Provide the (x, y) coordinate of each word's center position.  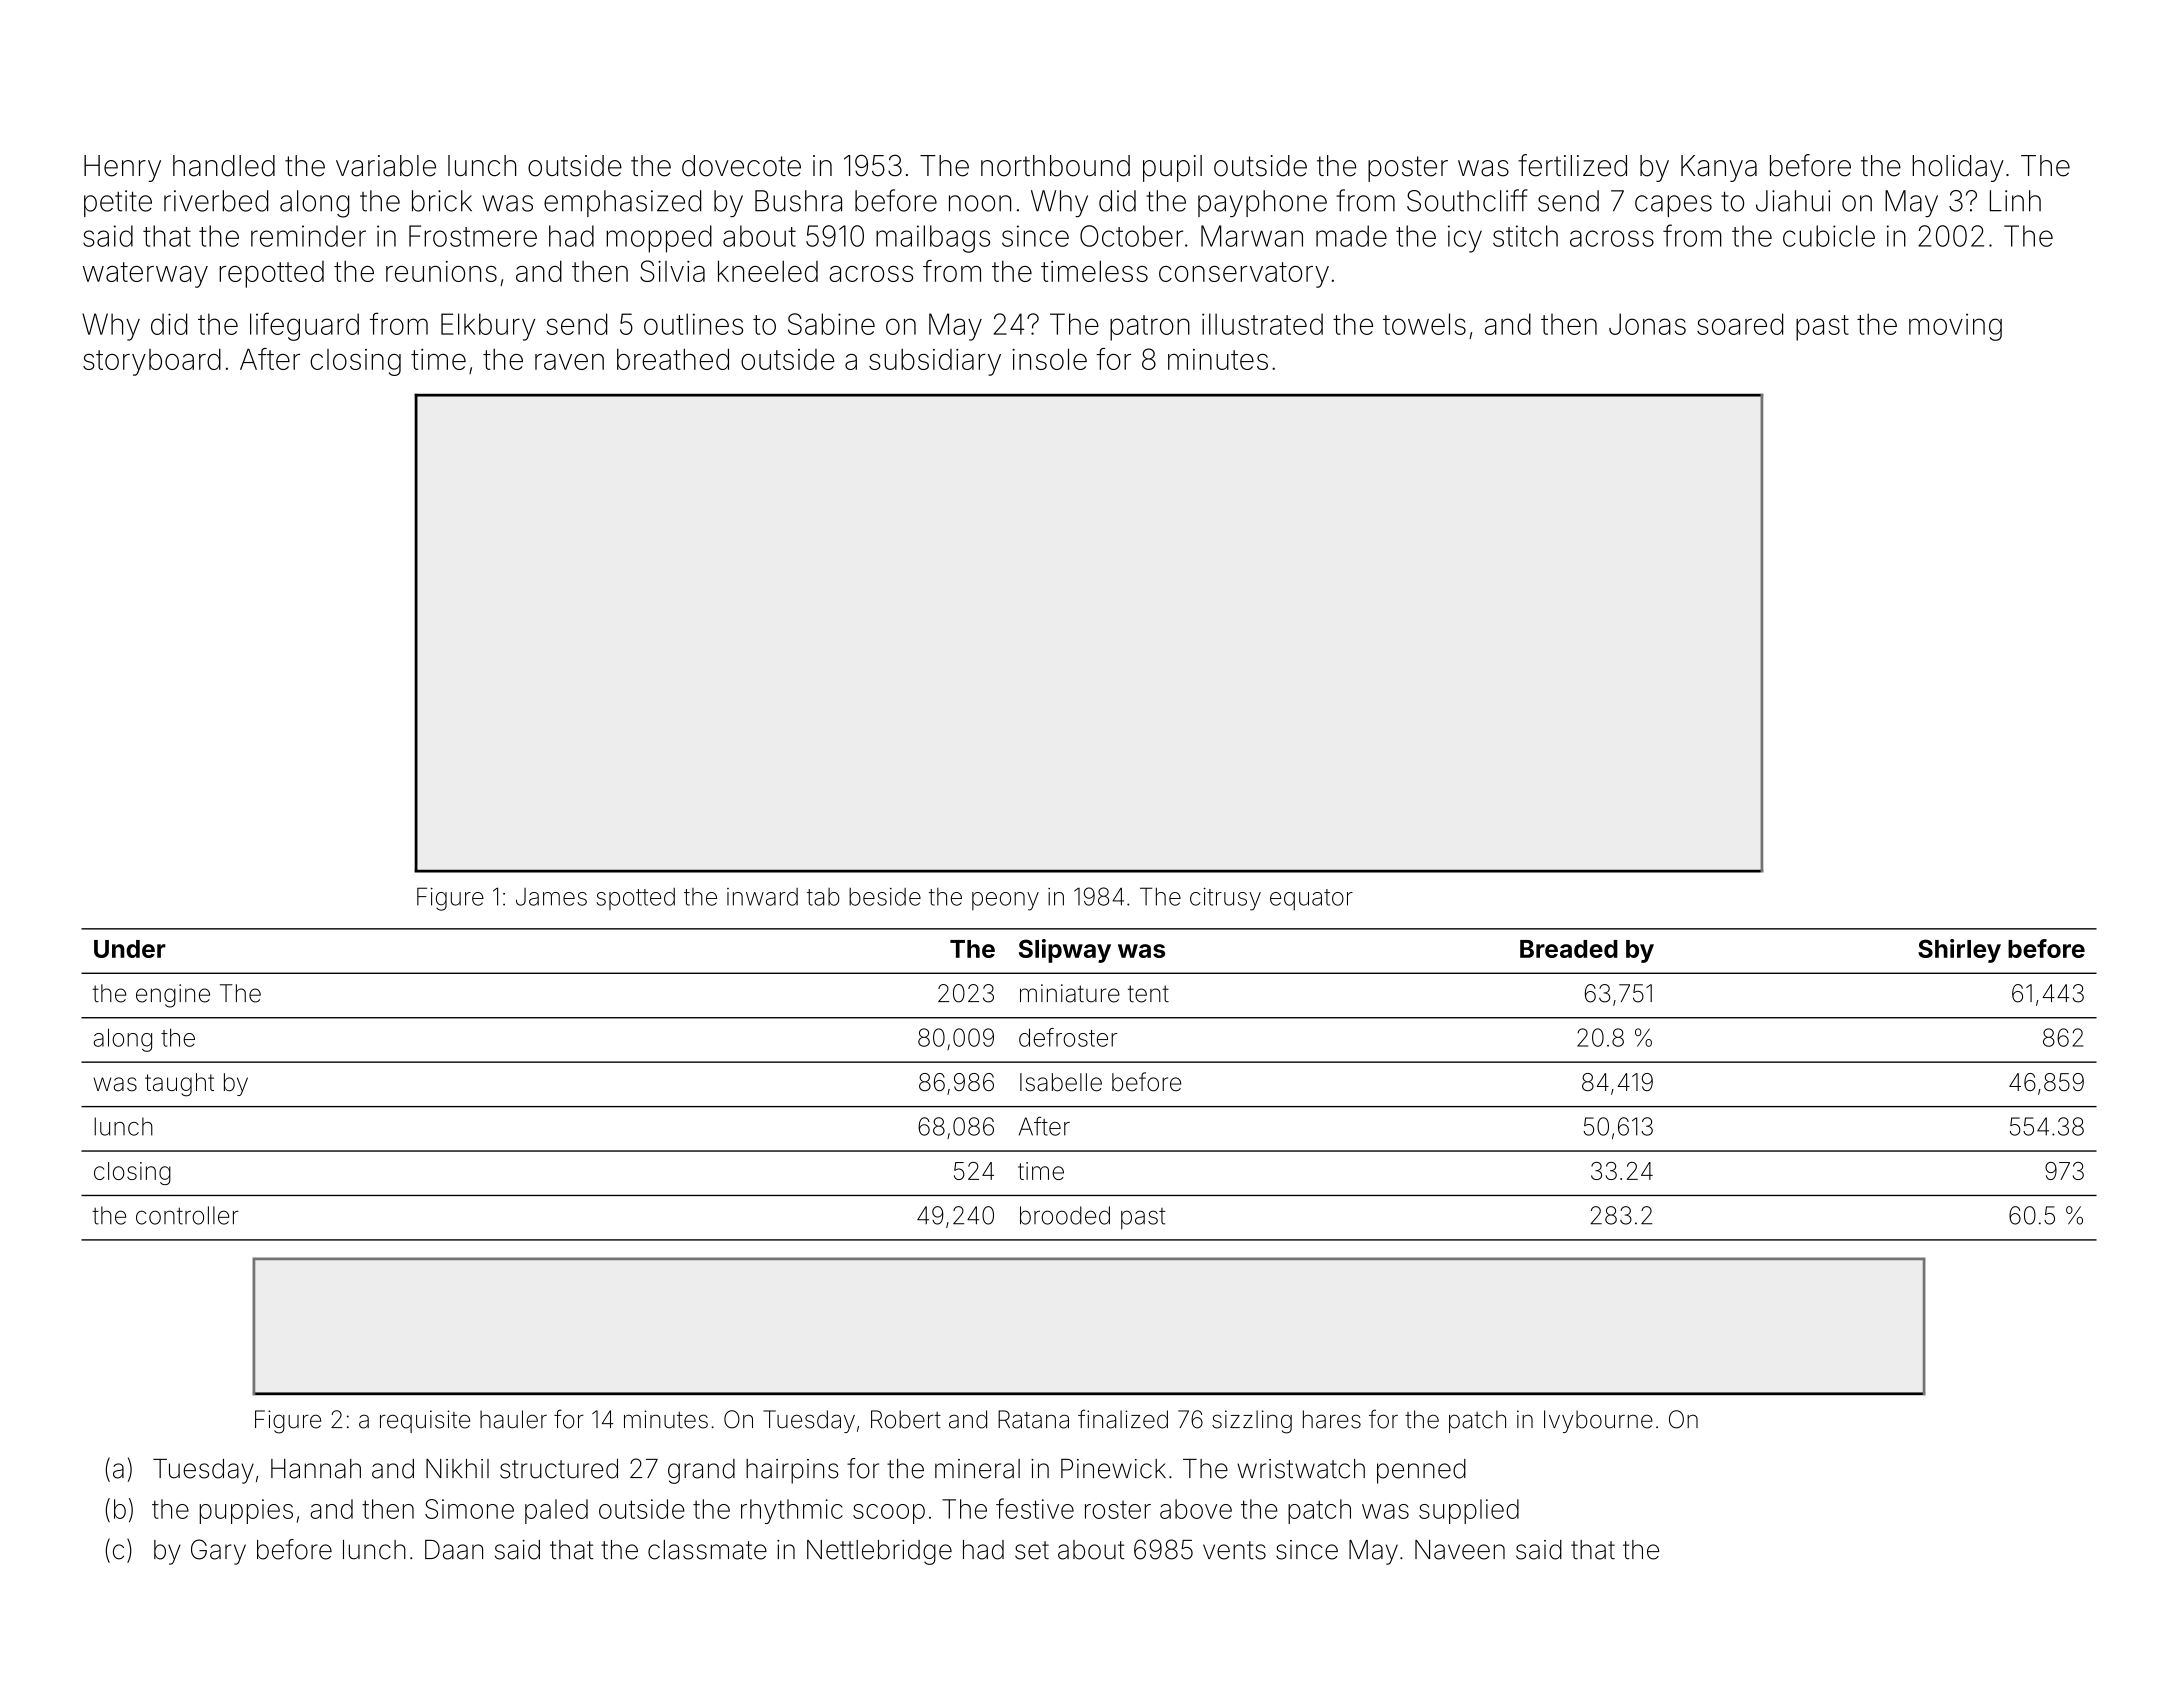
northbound (1055, 166)
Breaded (1569, 949)
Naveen (1460, 1550)
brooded (1065, 1215)
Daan (454, 1550)
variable (386, 166)
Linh (2015, 201)
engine (173, 996)
